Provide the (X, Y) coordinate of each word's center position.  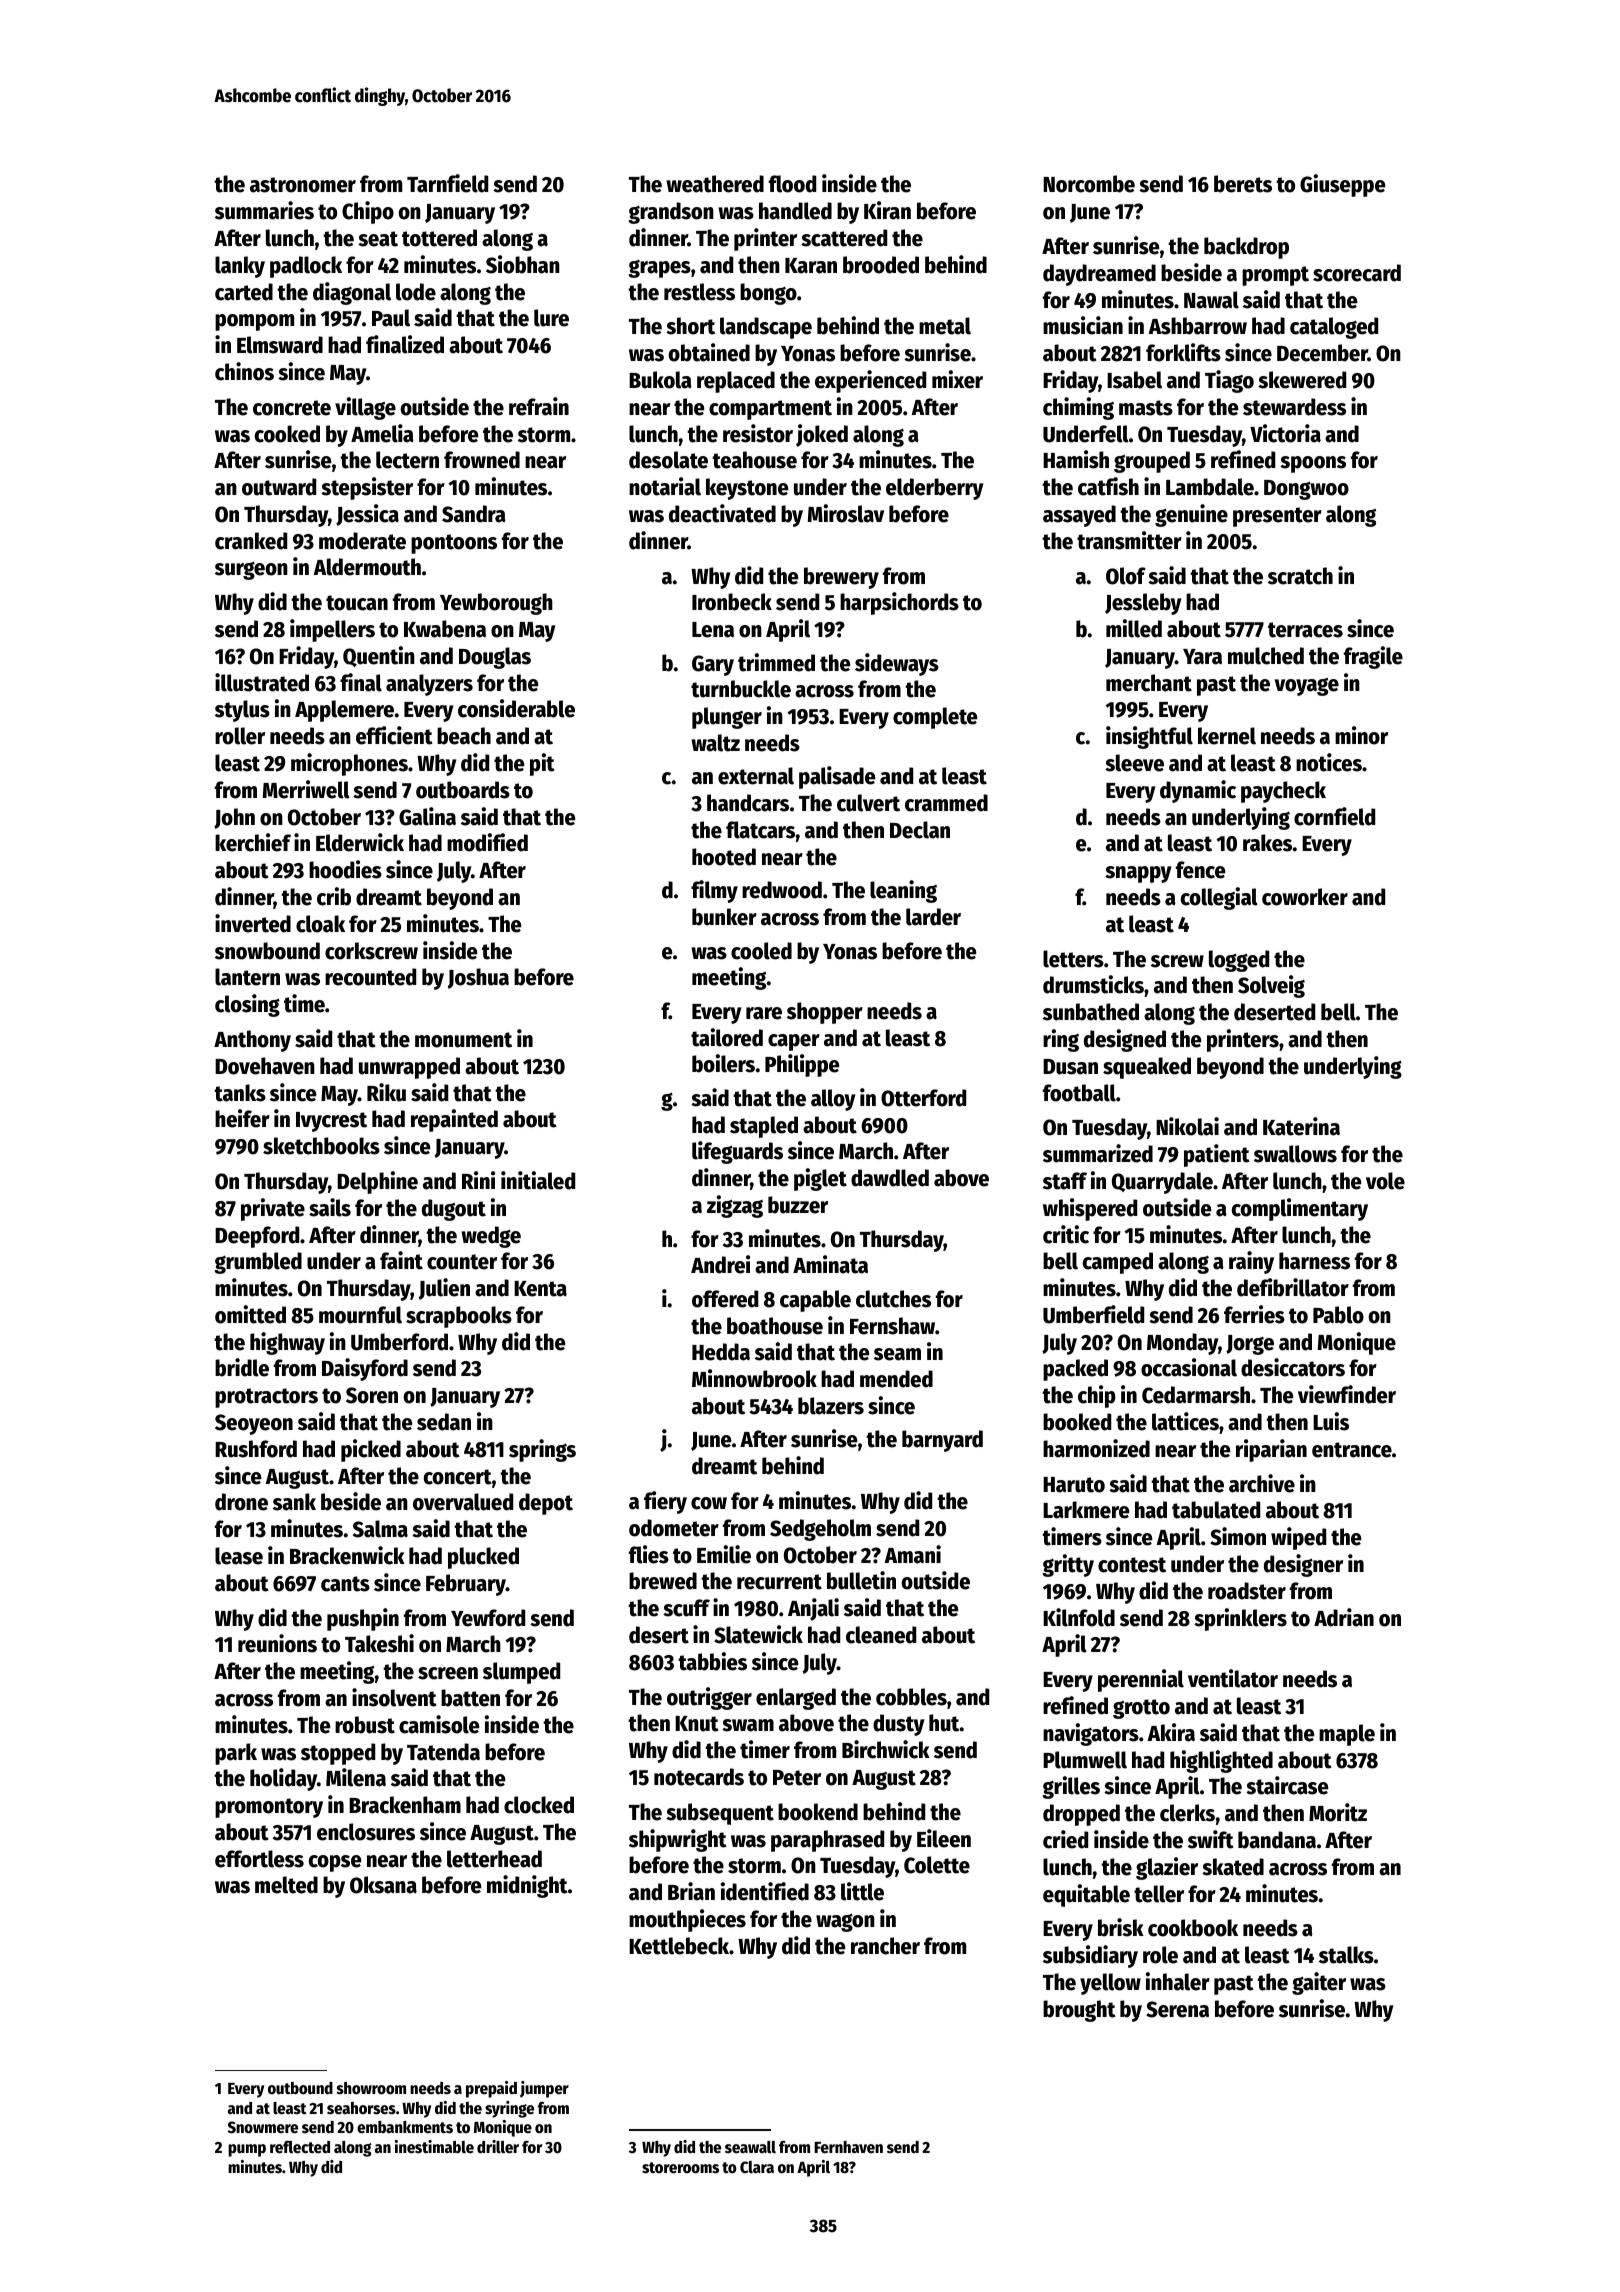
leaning (903, 891)
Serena (1177, 2009)
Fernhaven (848, 2147)
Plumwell (1085, 1760)
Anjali (813, 1609)
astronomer (303, 185)
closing (247, 1005)
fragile (1373, 657)
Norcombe (1089, 184)
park (236, 1754)
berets (1243, 184)
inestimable (434, 2147)
